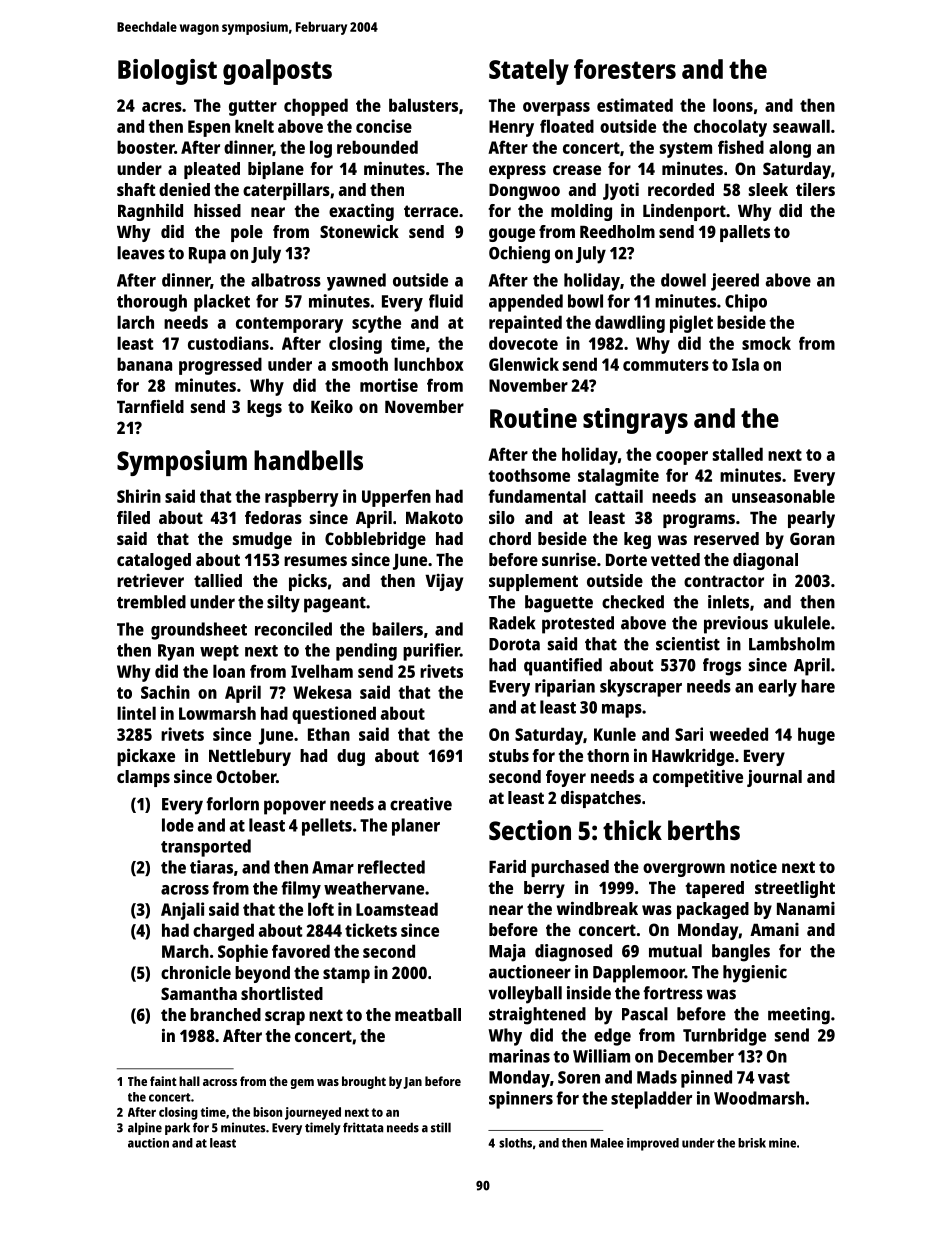 This image has width=952, height=1233. I want to click on purifier, so click(431, 652).
